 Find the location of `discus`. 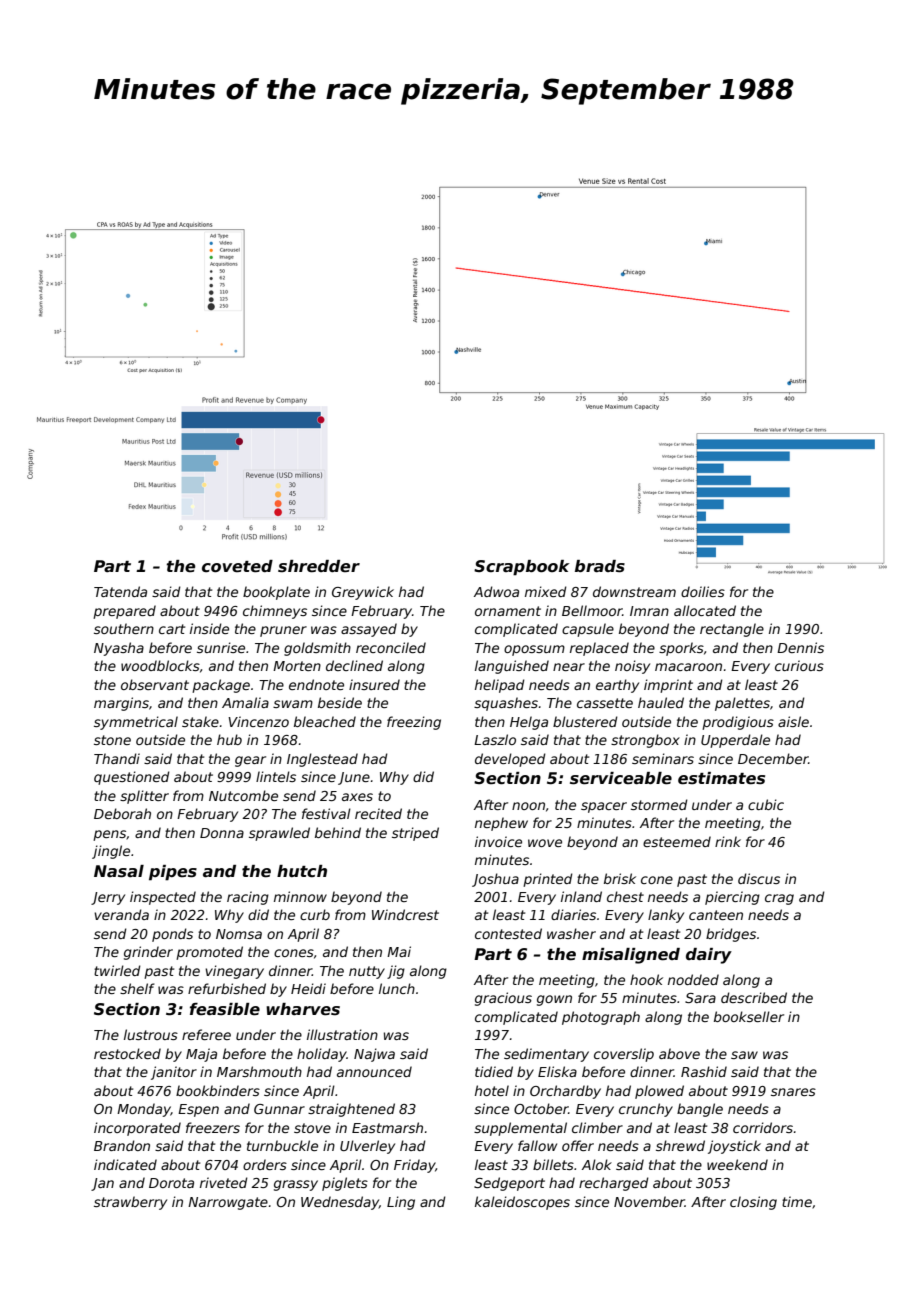

discus is located at coordinates (759, 878).
